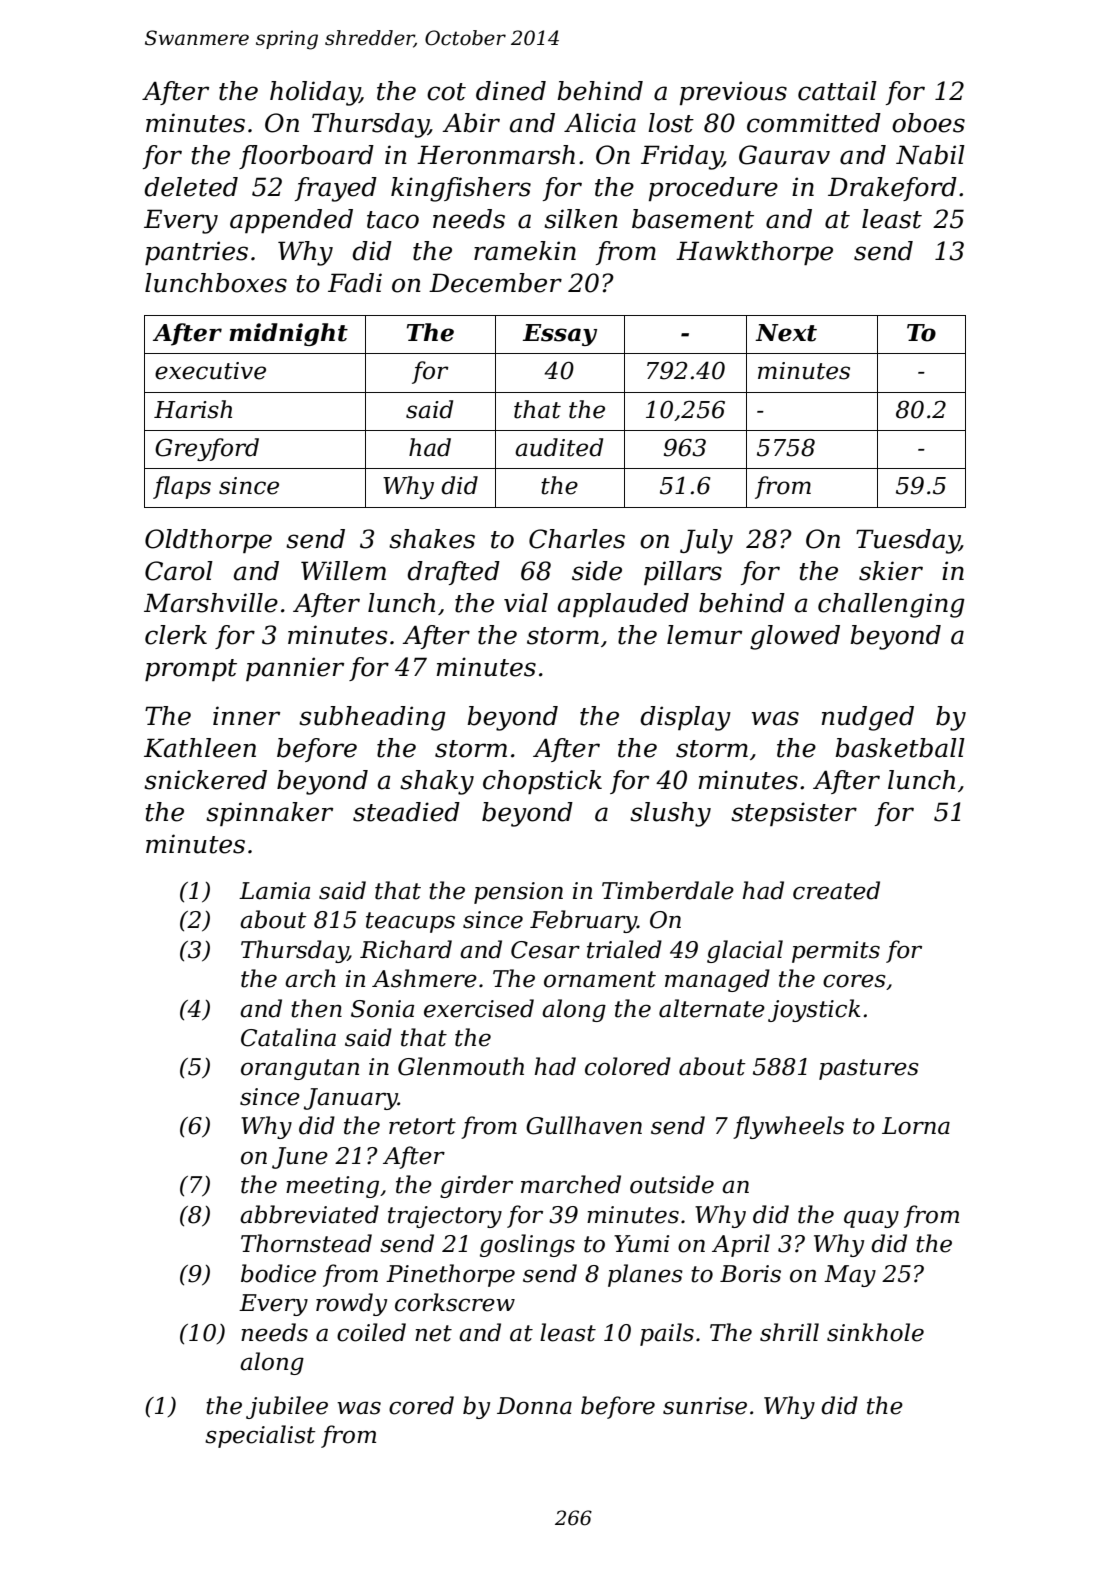 The width and height of the screenshot is (1110, 1576). I want to click on Donna, so click(534, 1406).
